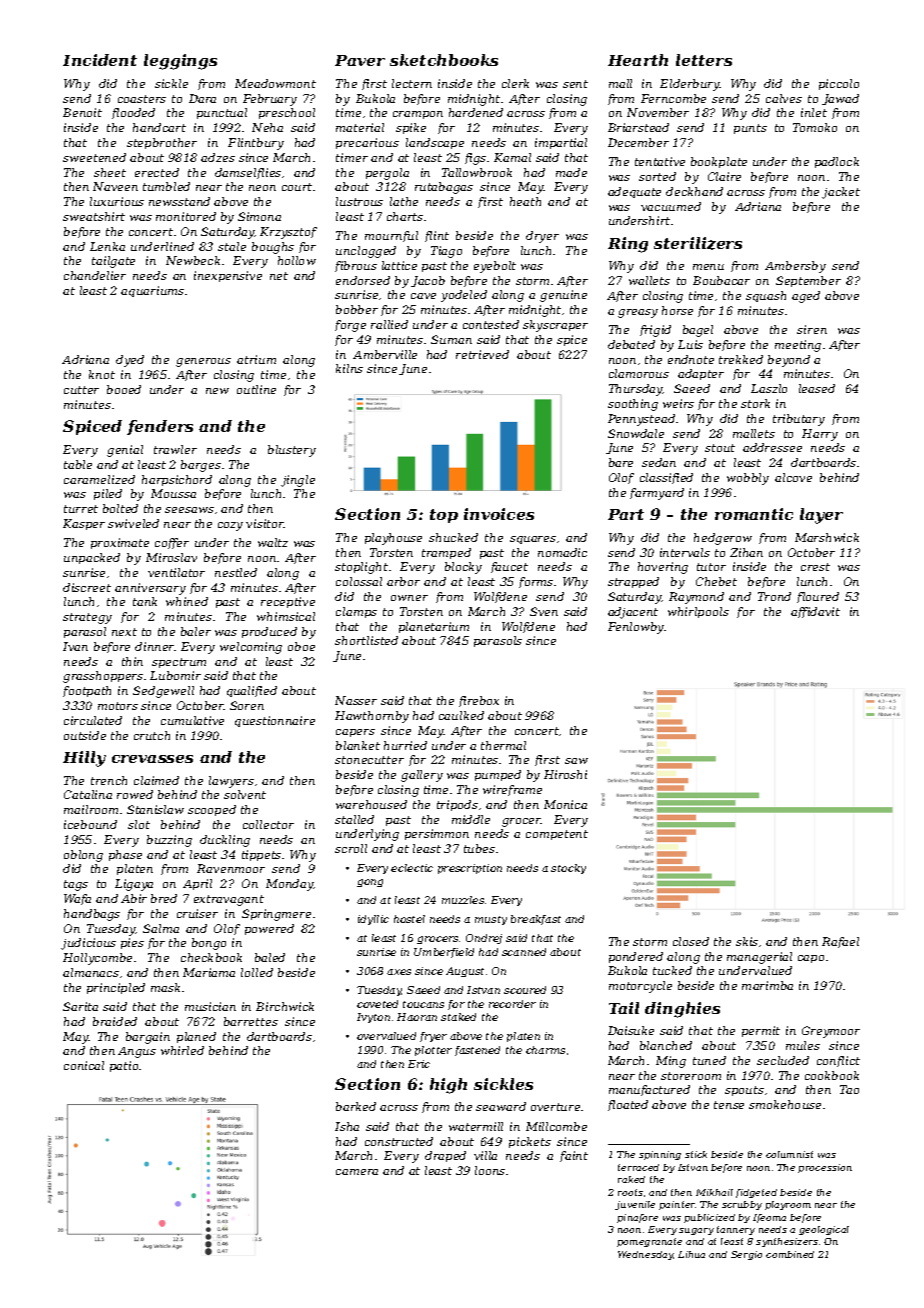  I want to click on jacket, so click(841, 193).
